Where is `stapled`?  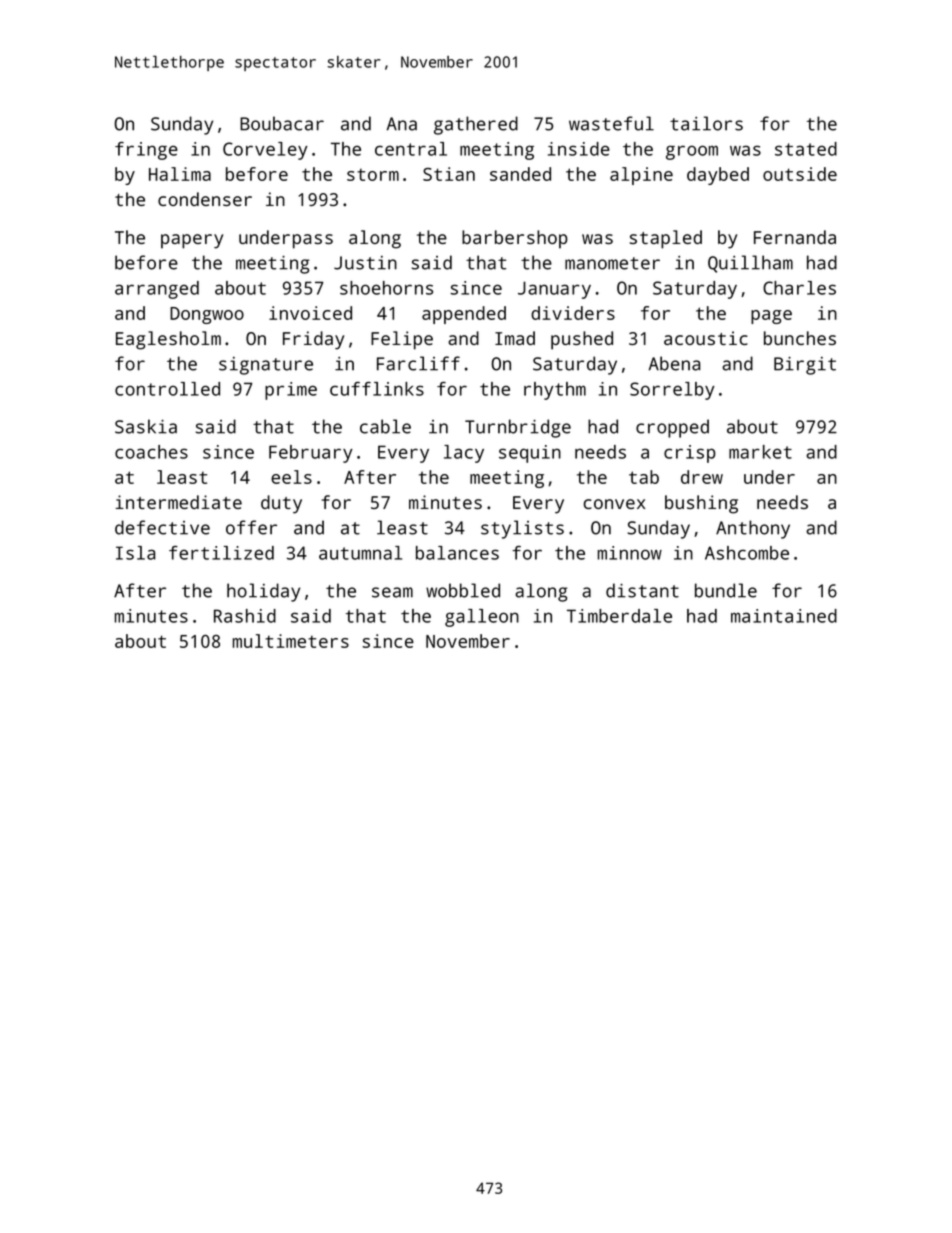
stapled is located at coordinates (666, 239).
